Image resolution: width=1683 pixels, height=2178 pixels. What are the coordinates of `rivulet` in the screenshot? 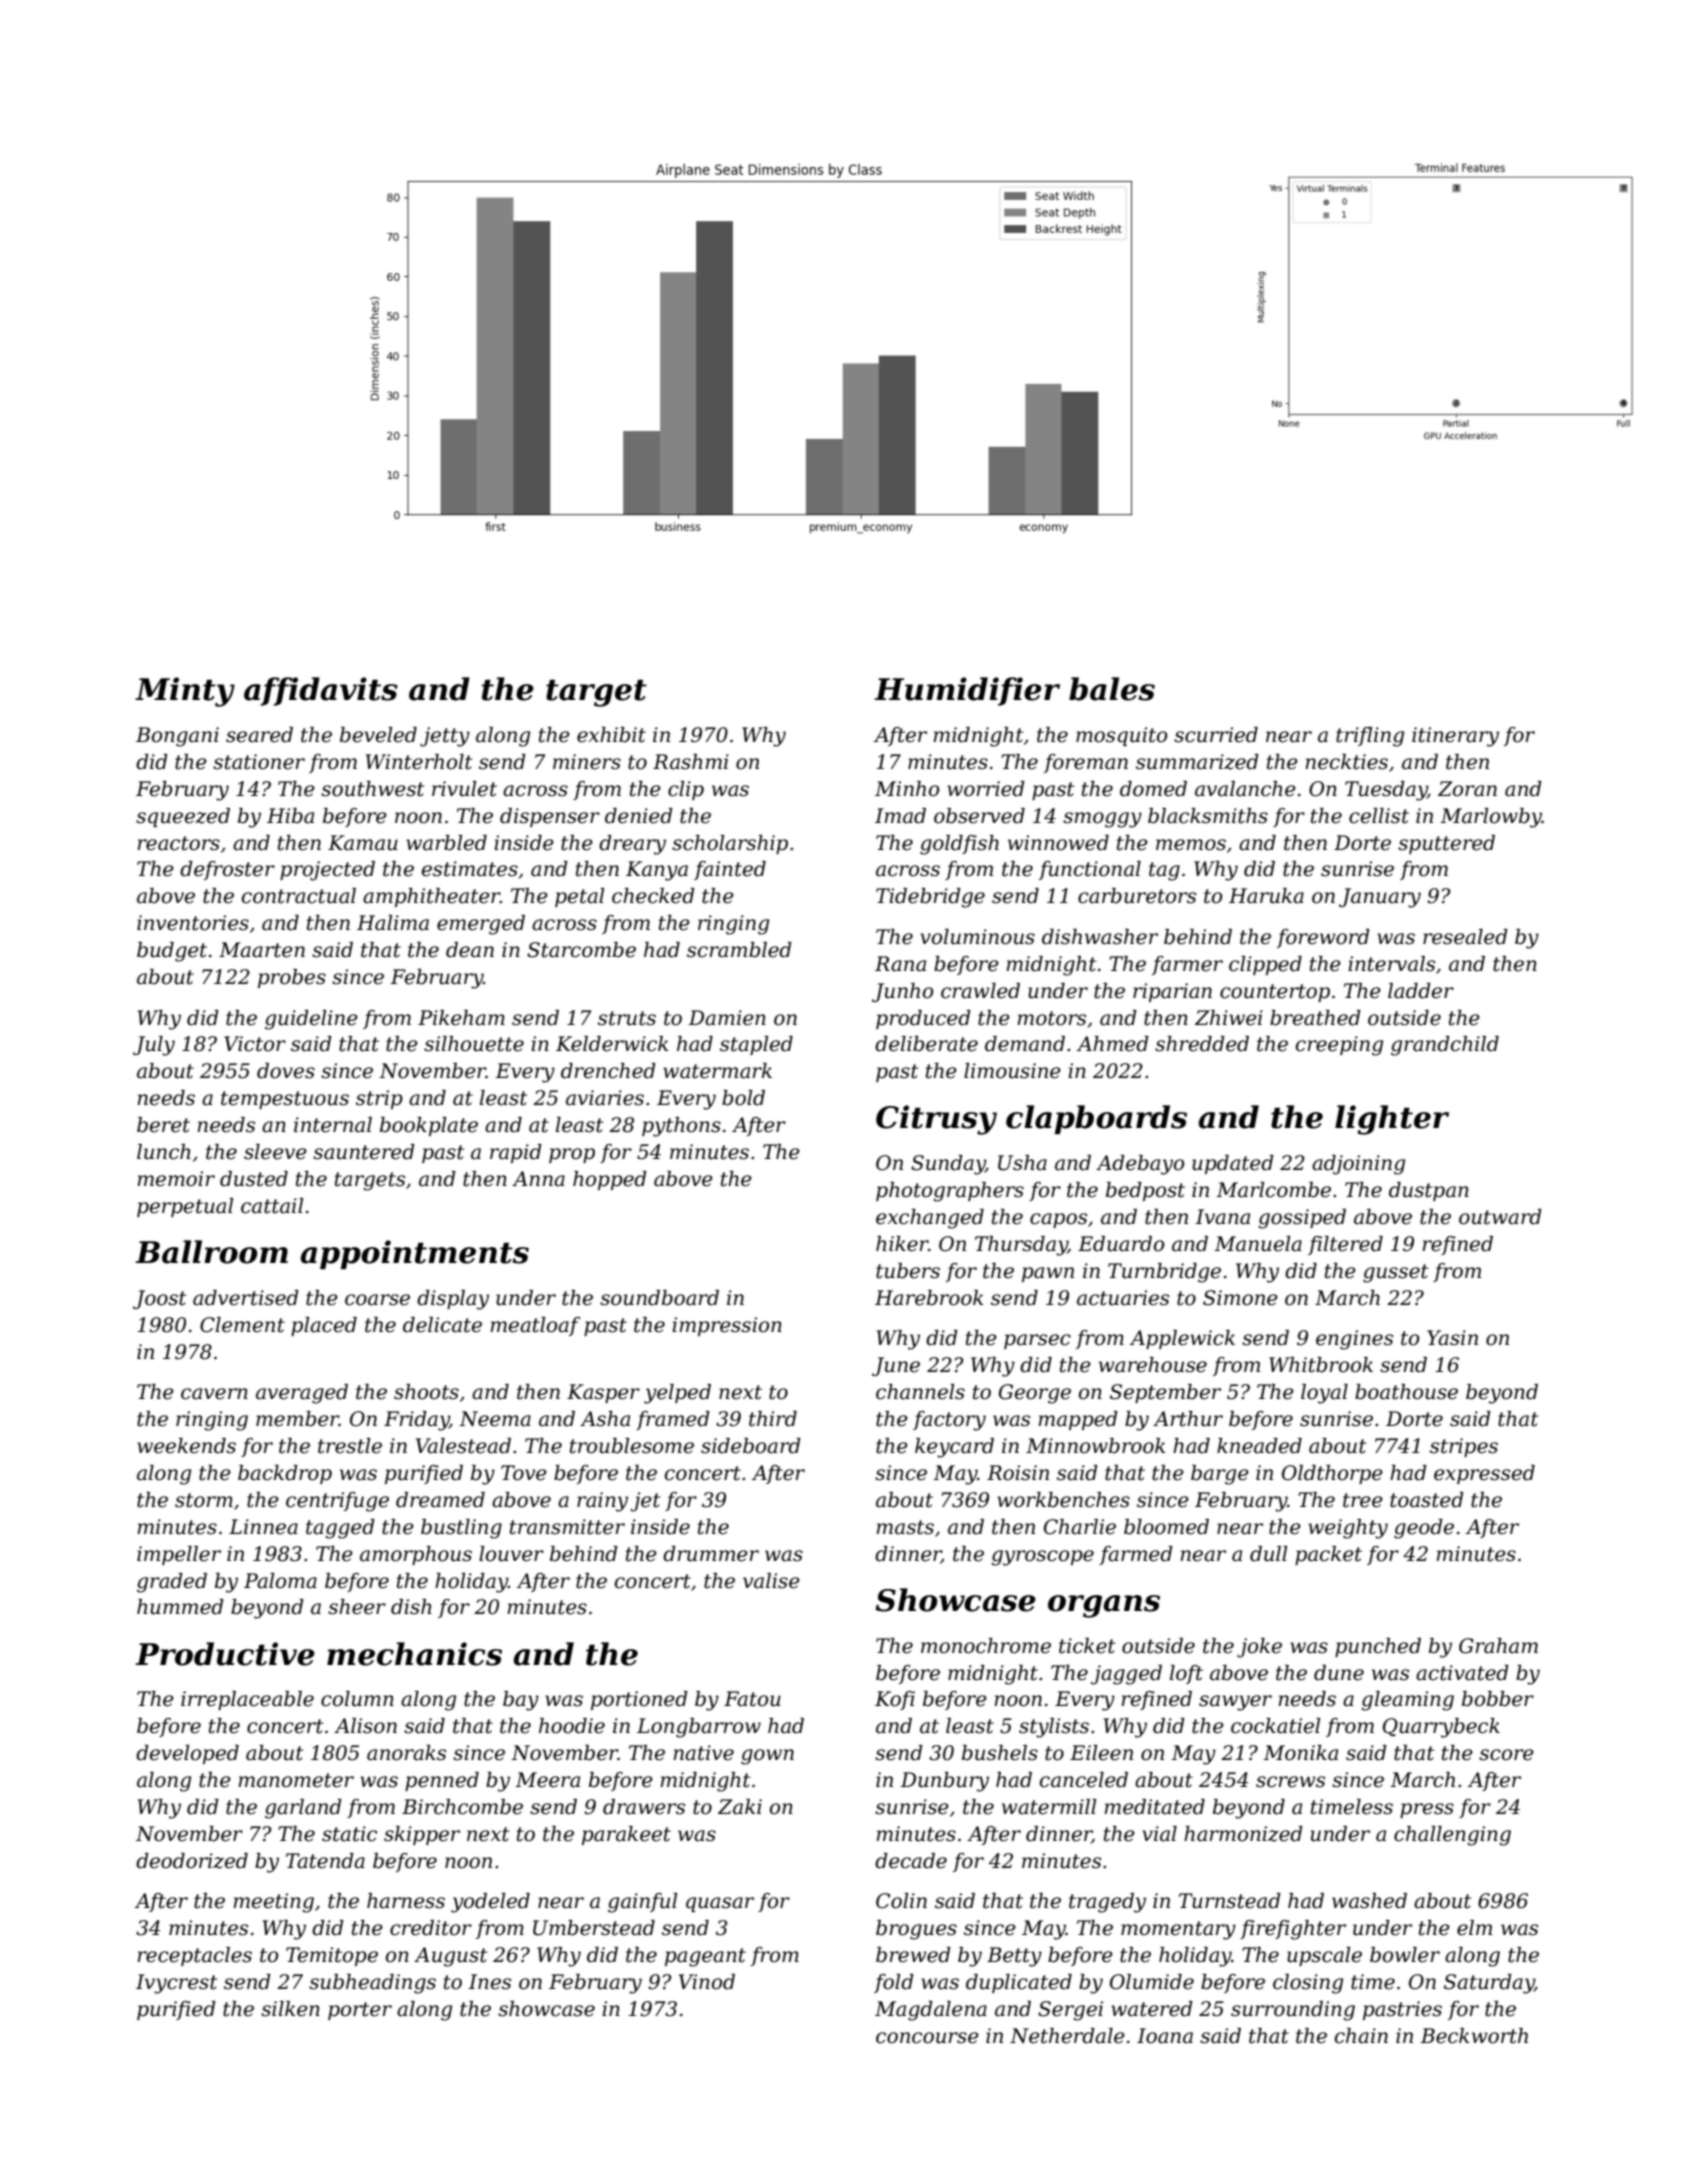 It's located at (464, 789).
